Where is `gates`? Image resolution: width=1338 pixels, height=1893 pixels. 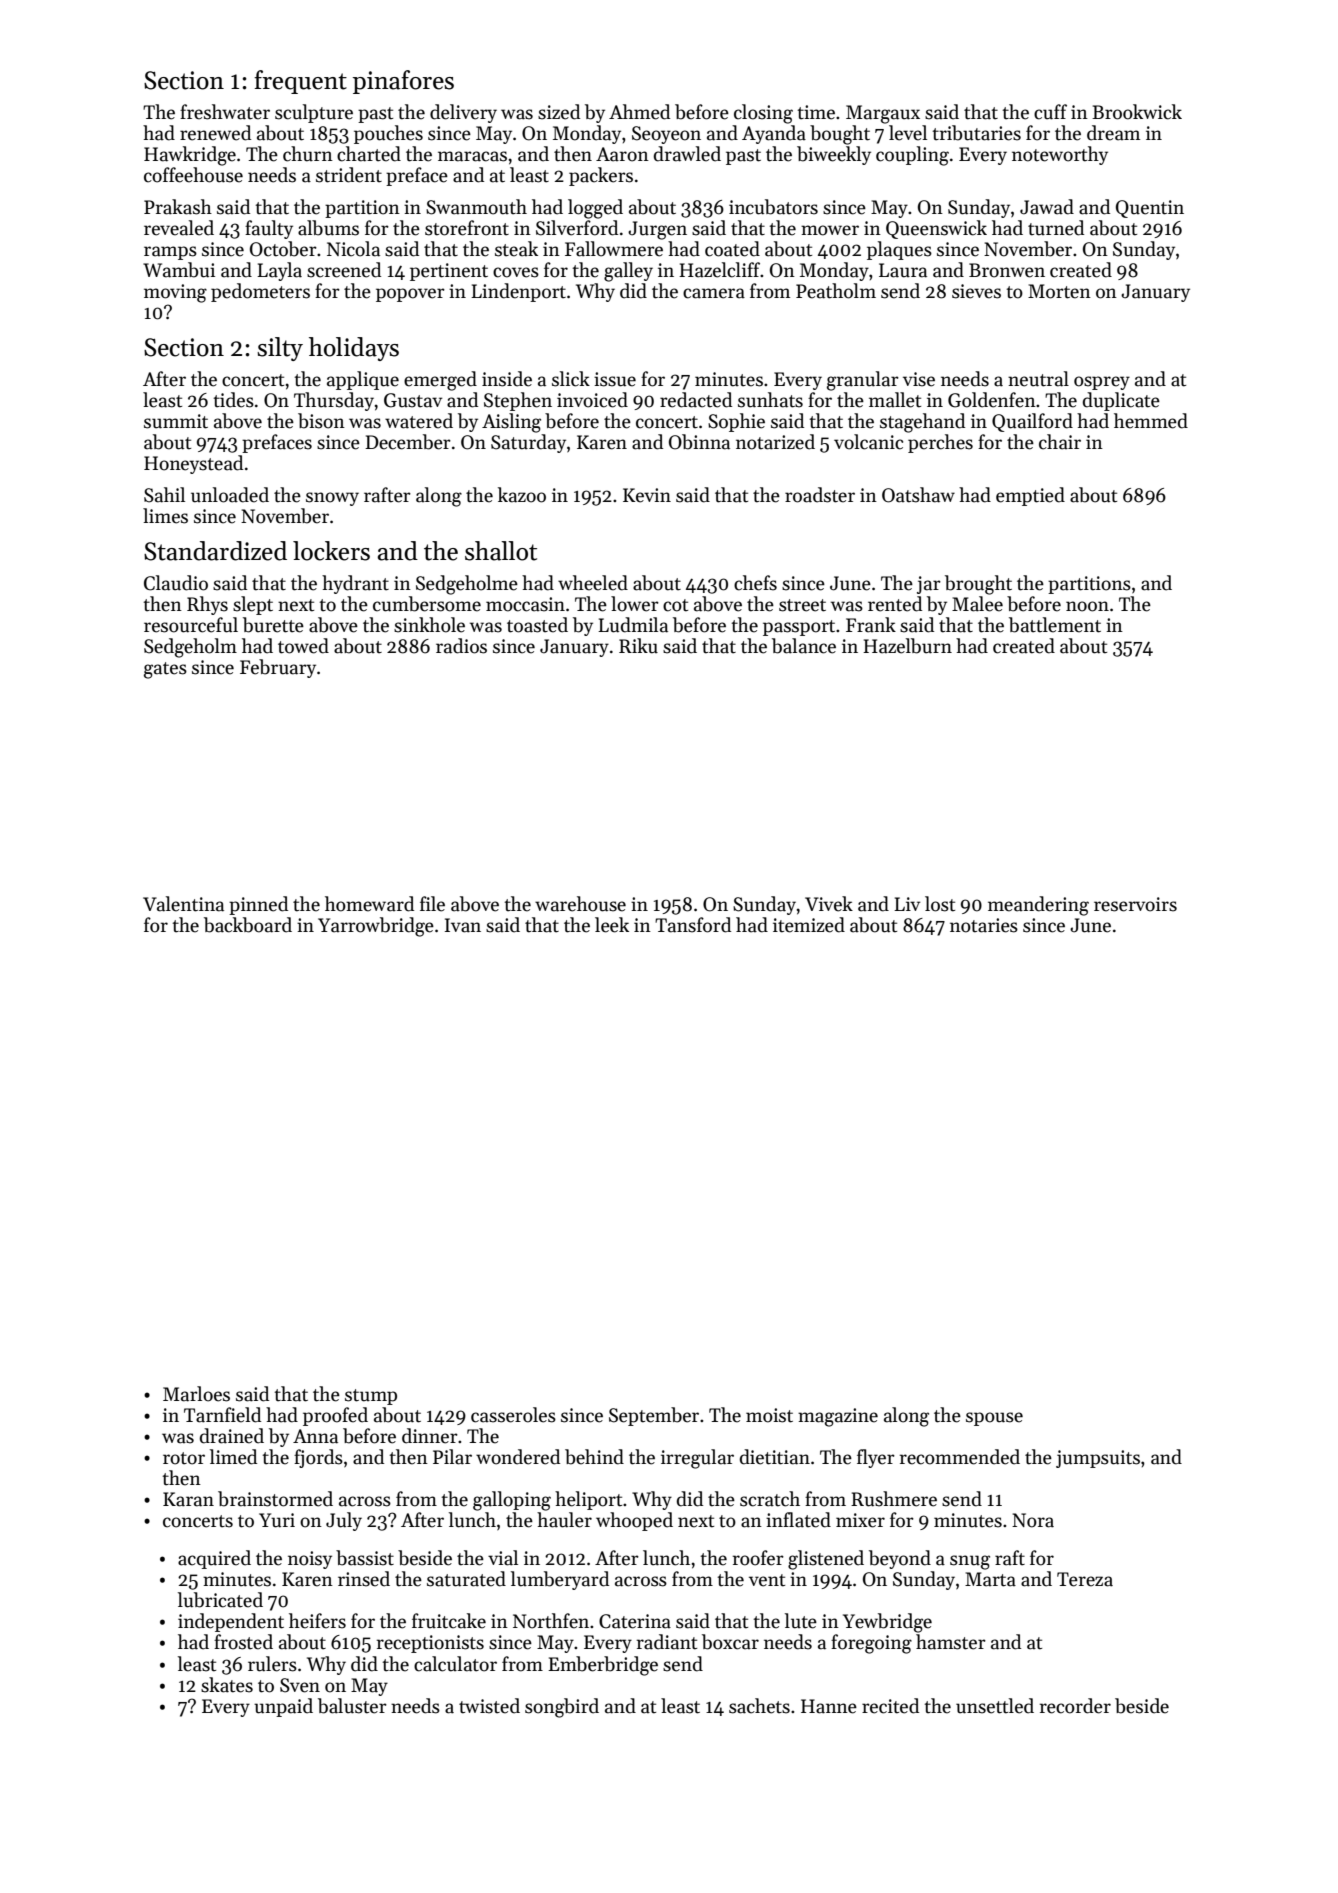 gates is located at coordinates (165, 670).
